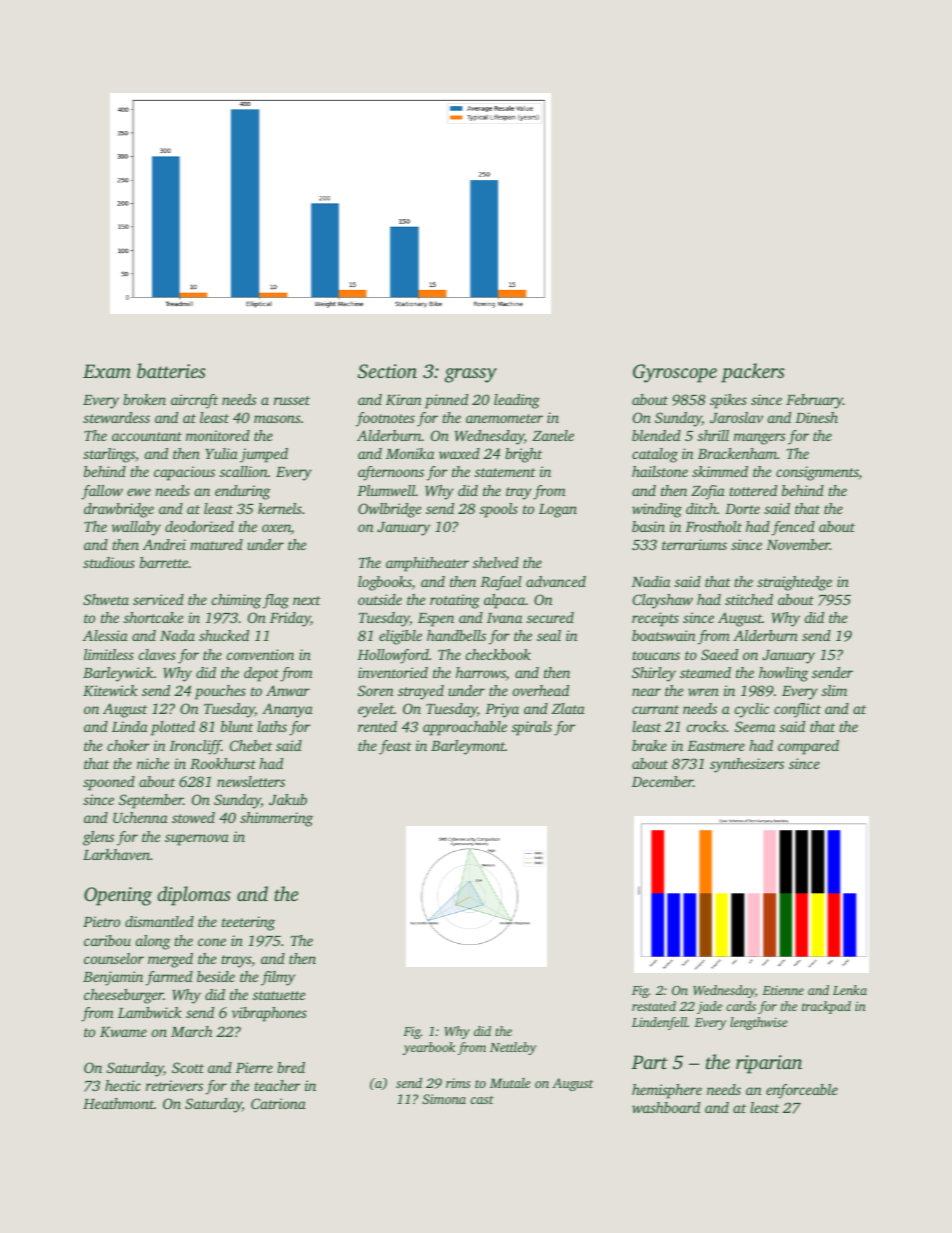 Image resolution: width=952 pixels, height=1233 pixels. I want to click on Catriona, so click(278, 1103).
